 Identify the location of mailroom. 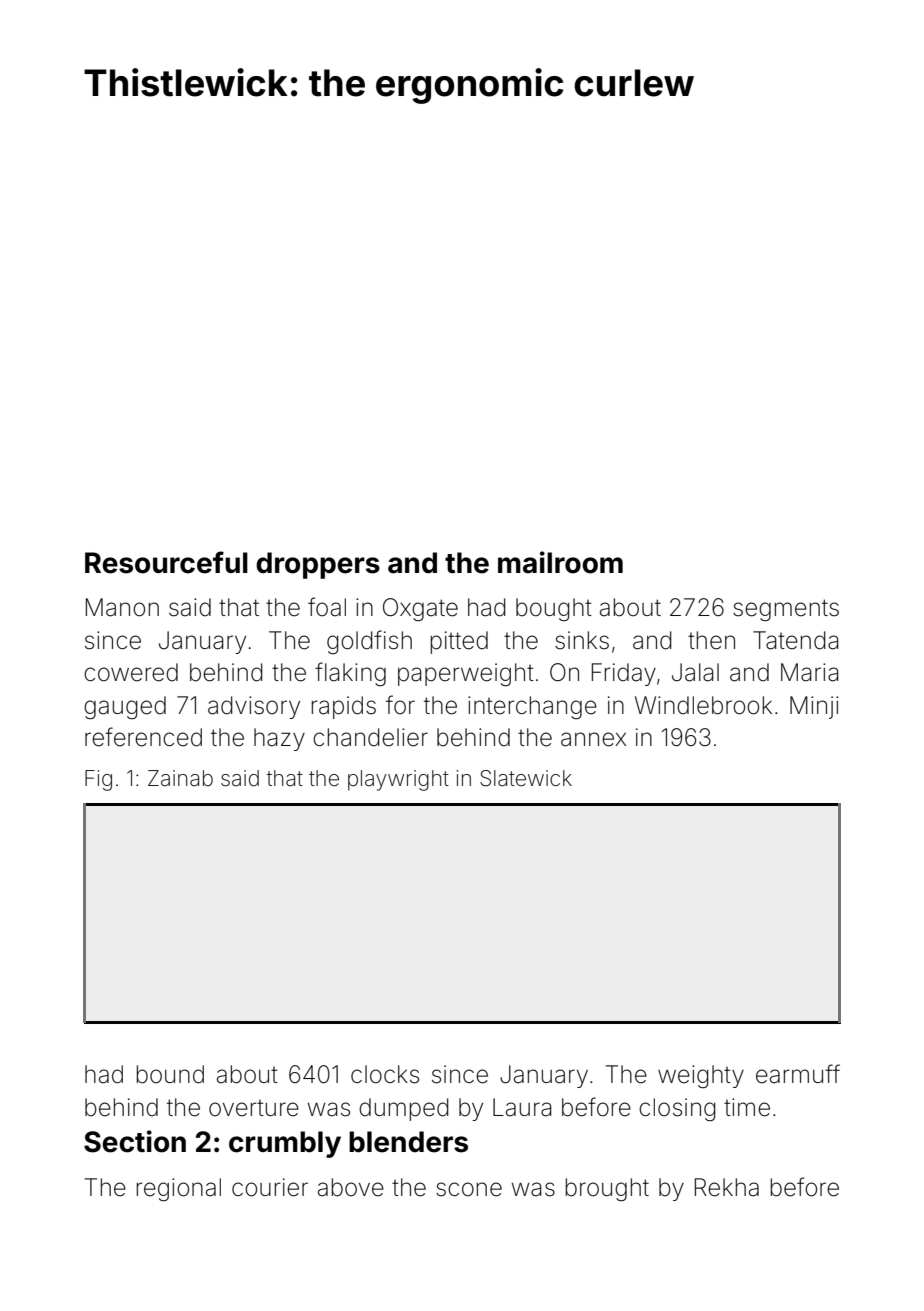
(560, 562).
